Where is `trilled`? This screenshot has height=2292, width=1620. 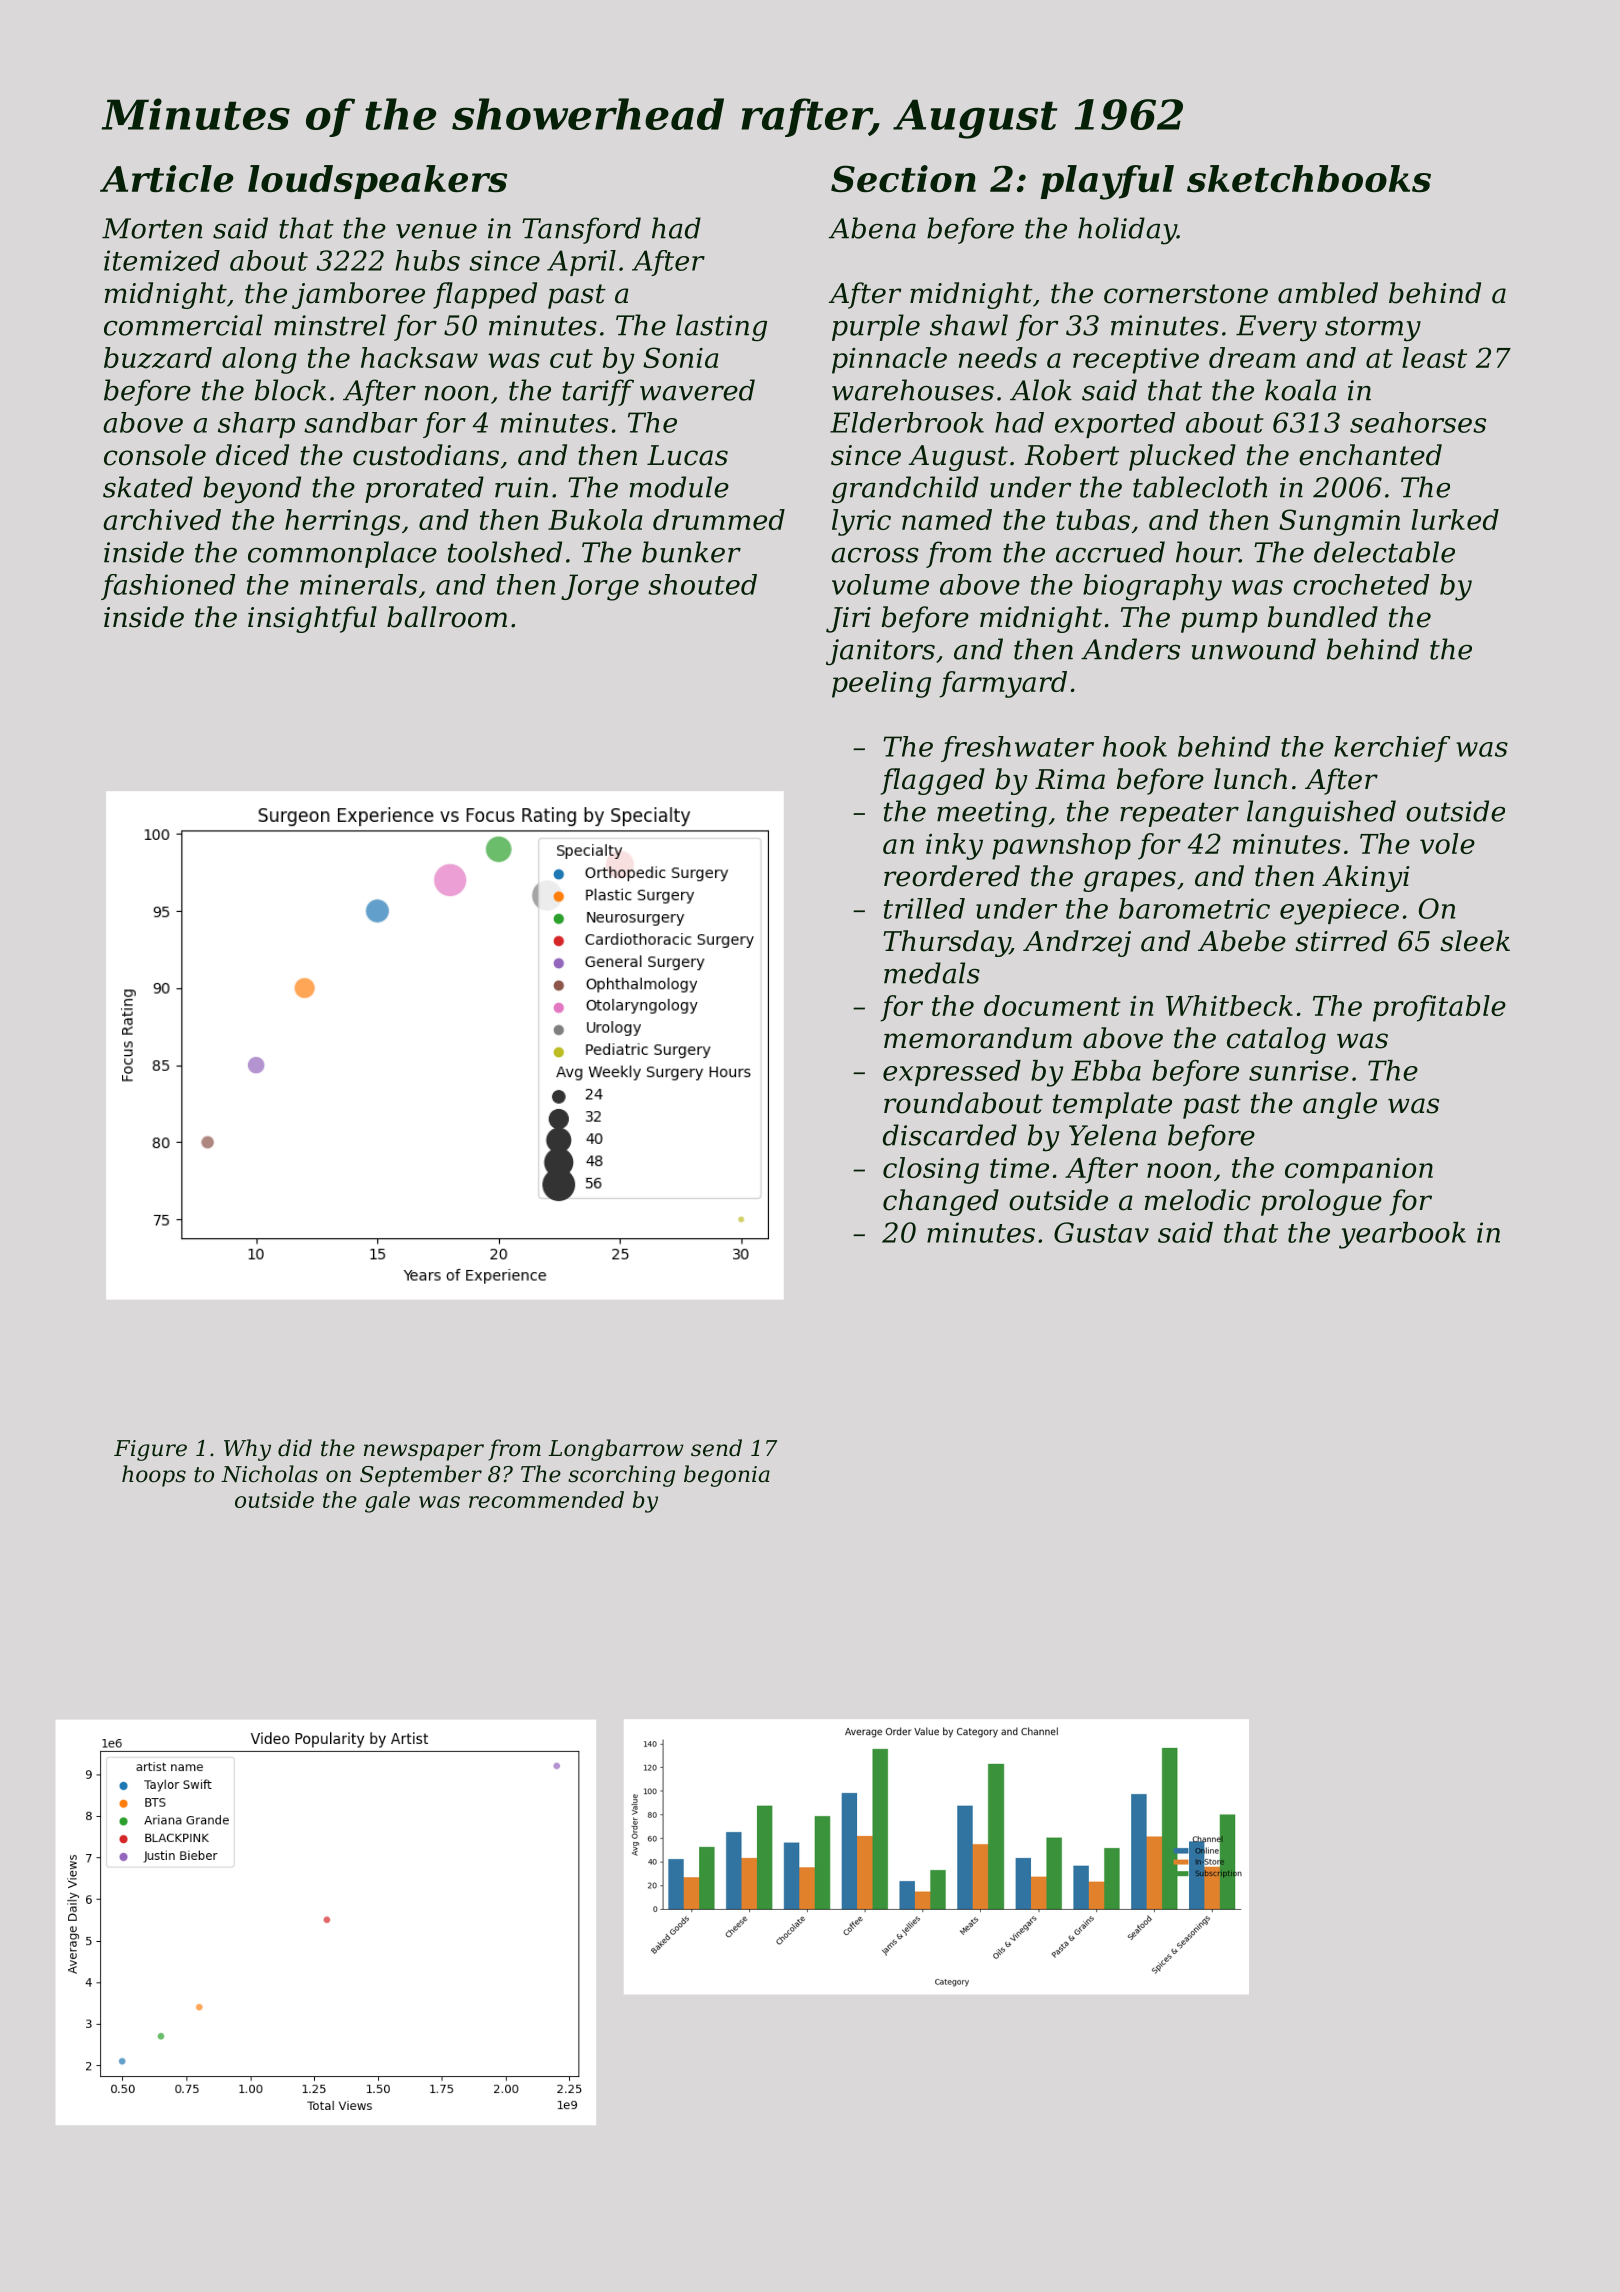
trilled is located at coordinates (924, 908).
